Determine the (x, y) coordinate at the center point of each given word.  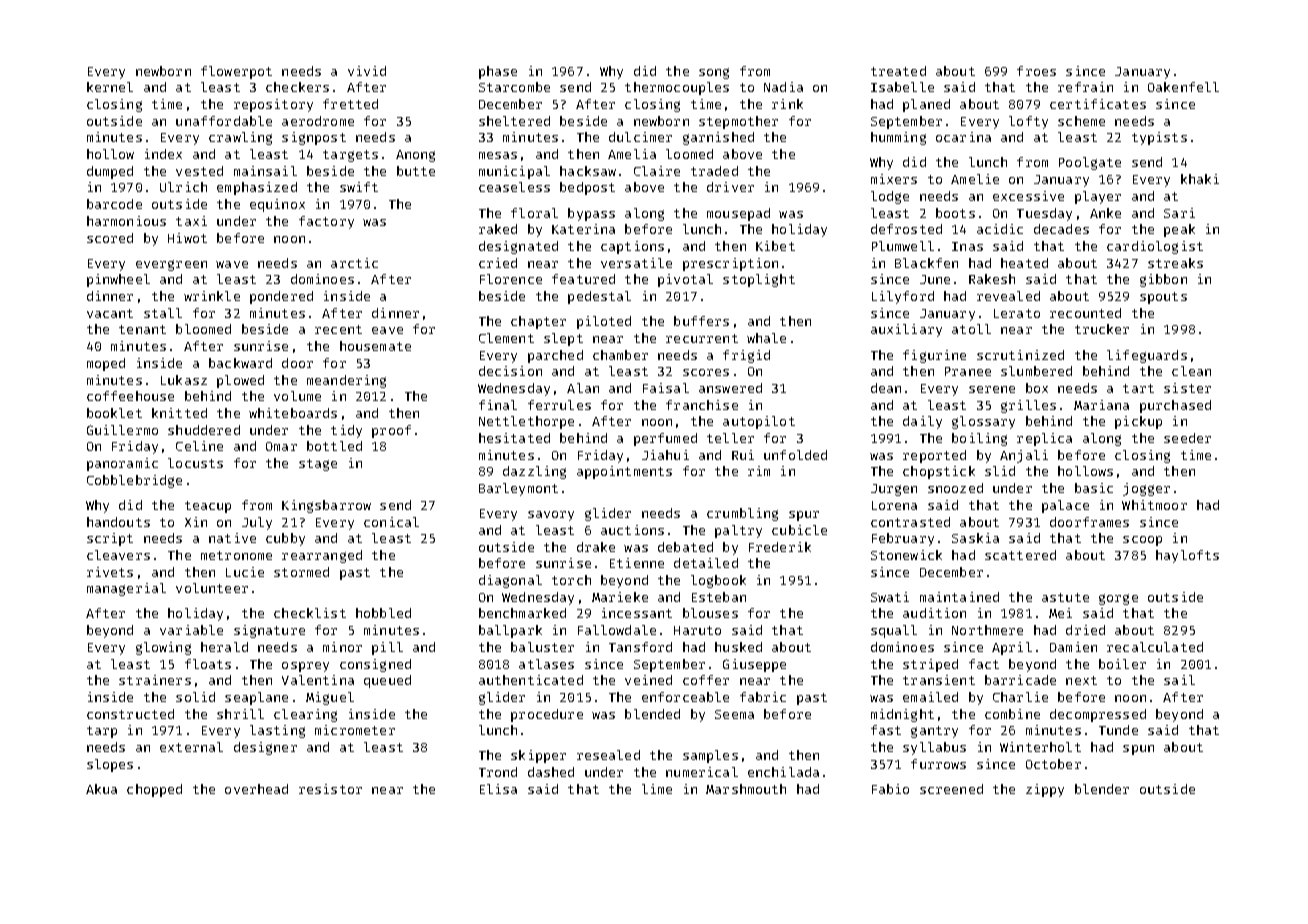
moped (106, 364)
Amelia (632, 154)
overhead (256, 789)
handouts (118, 522)
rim (759, 471)
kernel (110, 87)
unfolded (795, 455)
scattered (1020, 555)
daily (922, 422)
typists (1159, 138)
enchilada (783, 772)
